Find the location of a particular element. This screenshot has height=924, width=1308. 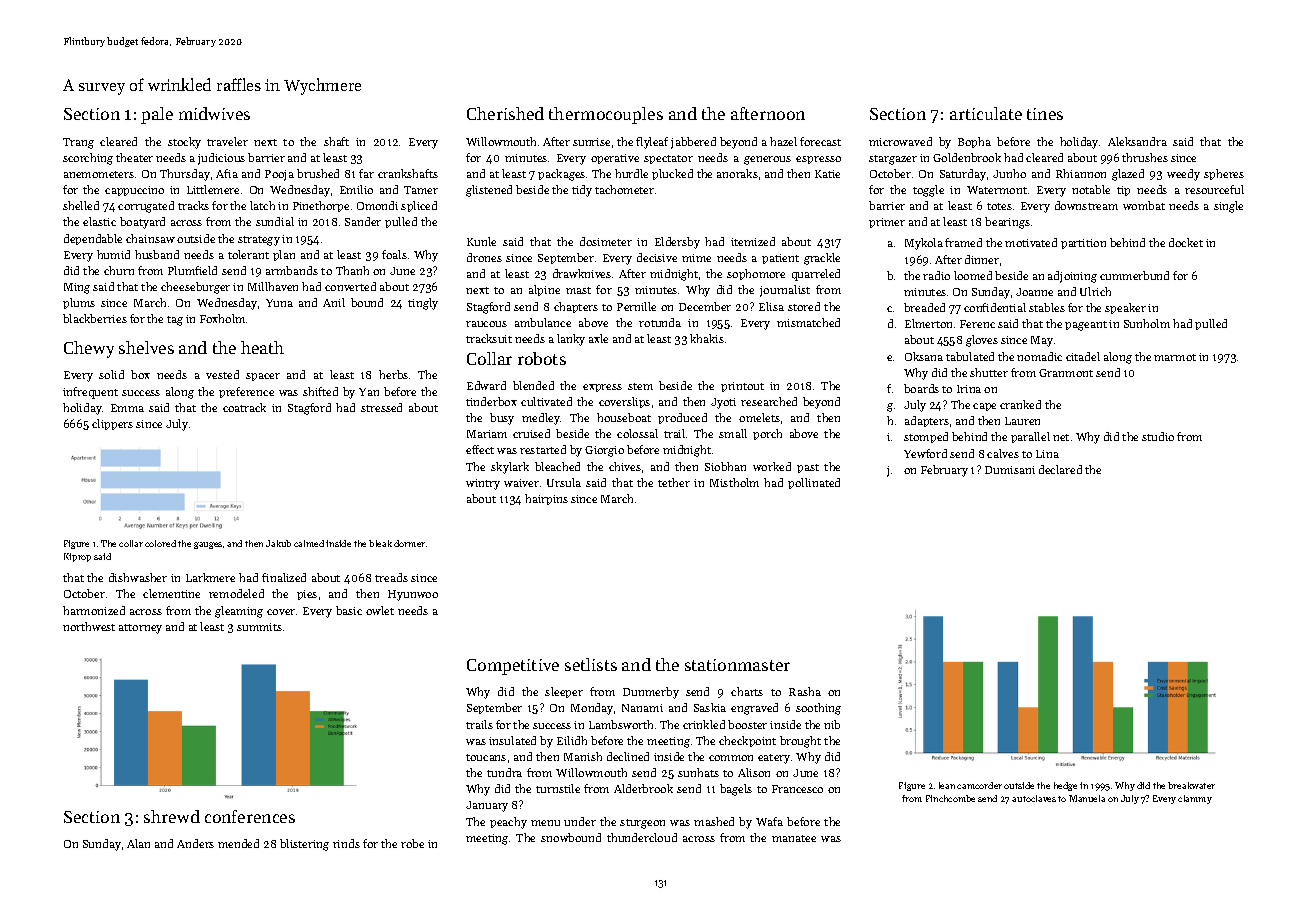

summits is located at coordinates (259, 627).
